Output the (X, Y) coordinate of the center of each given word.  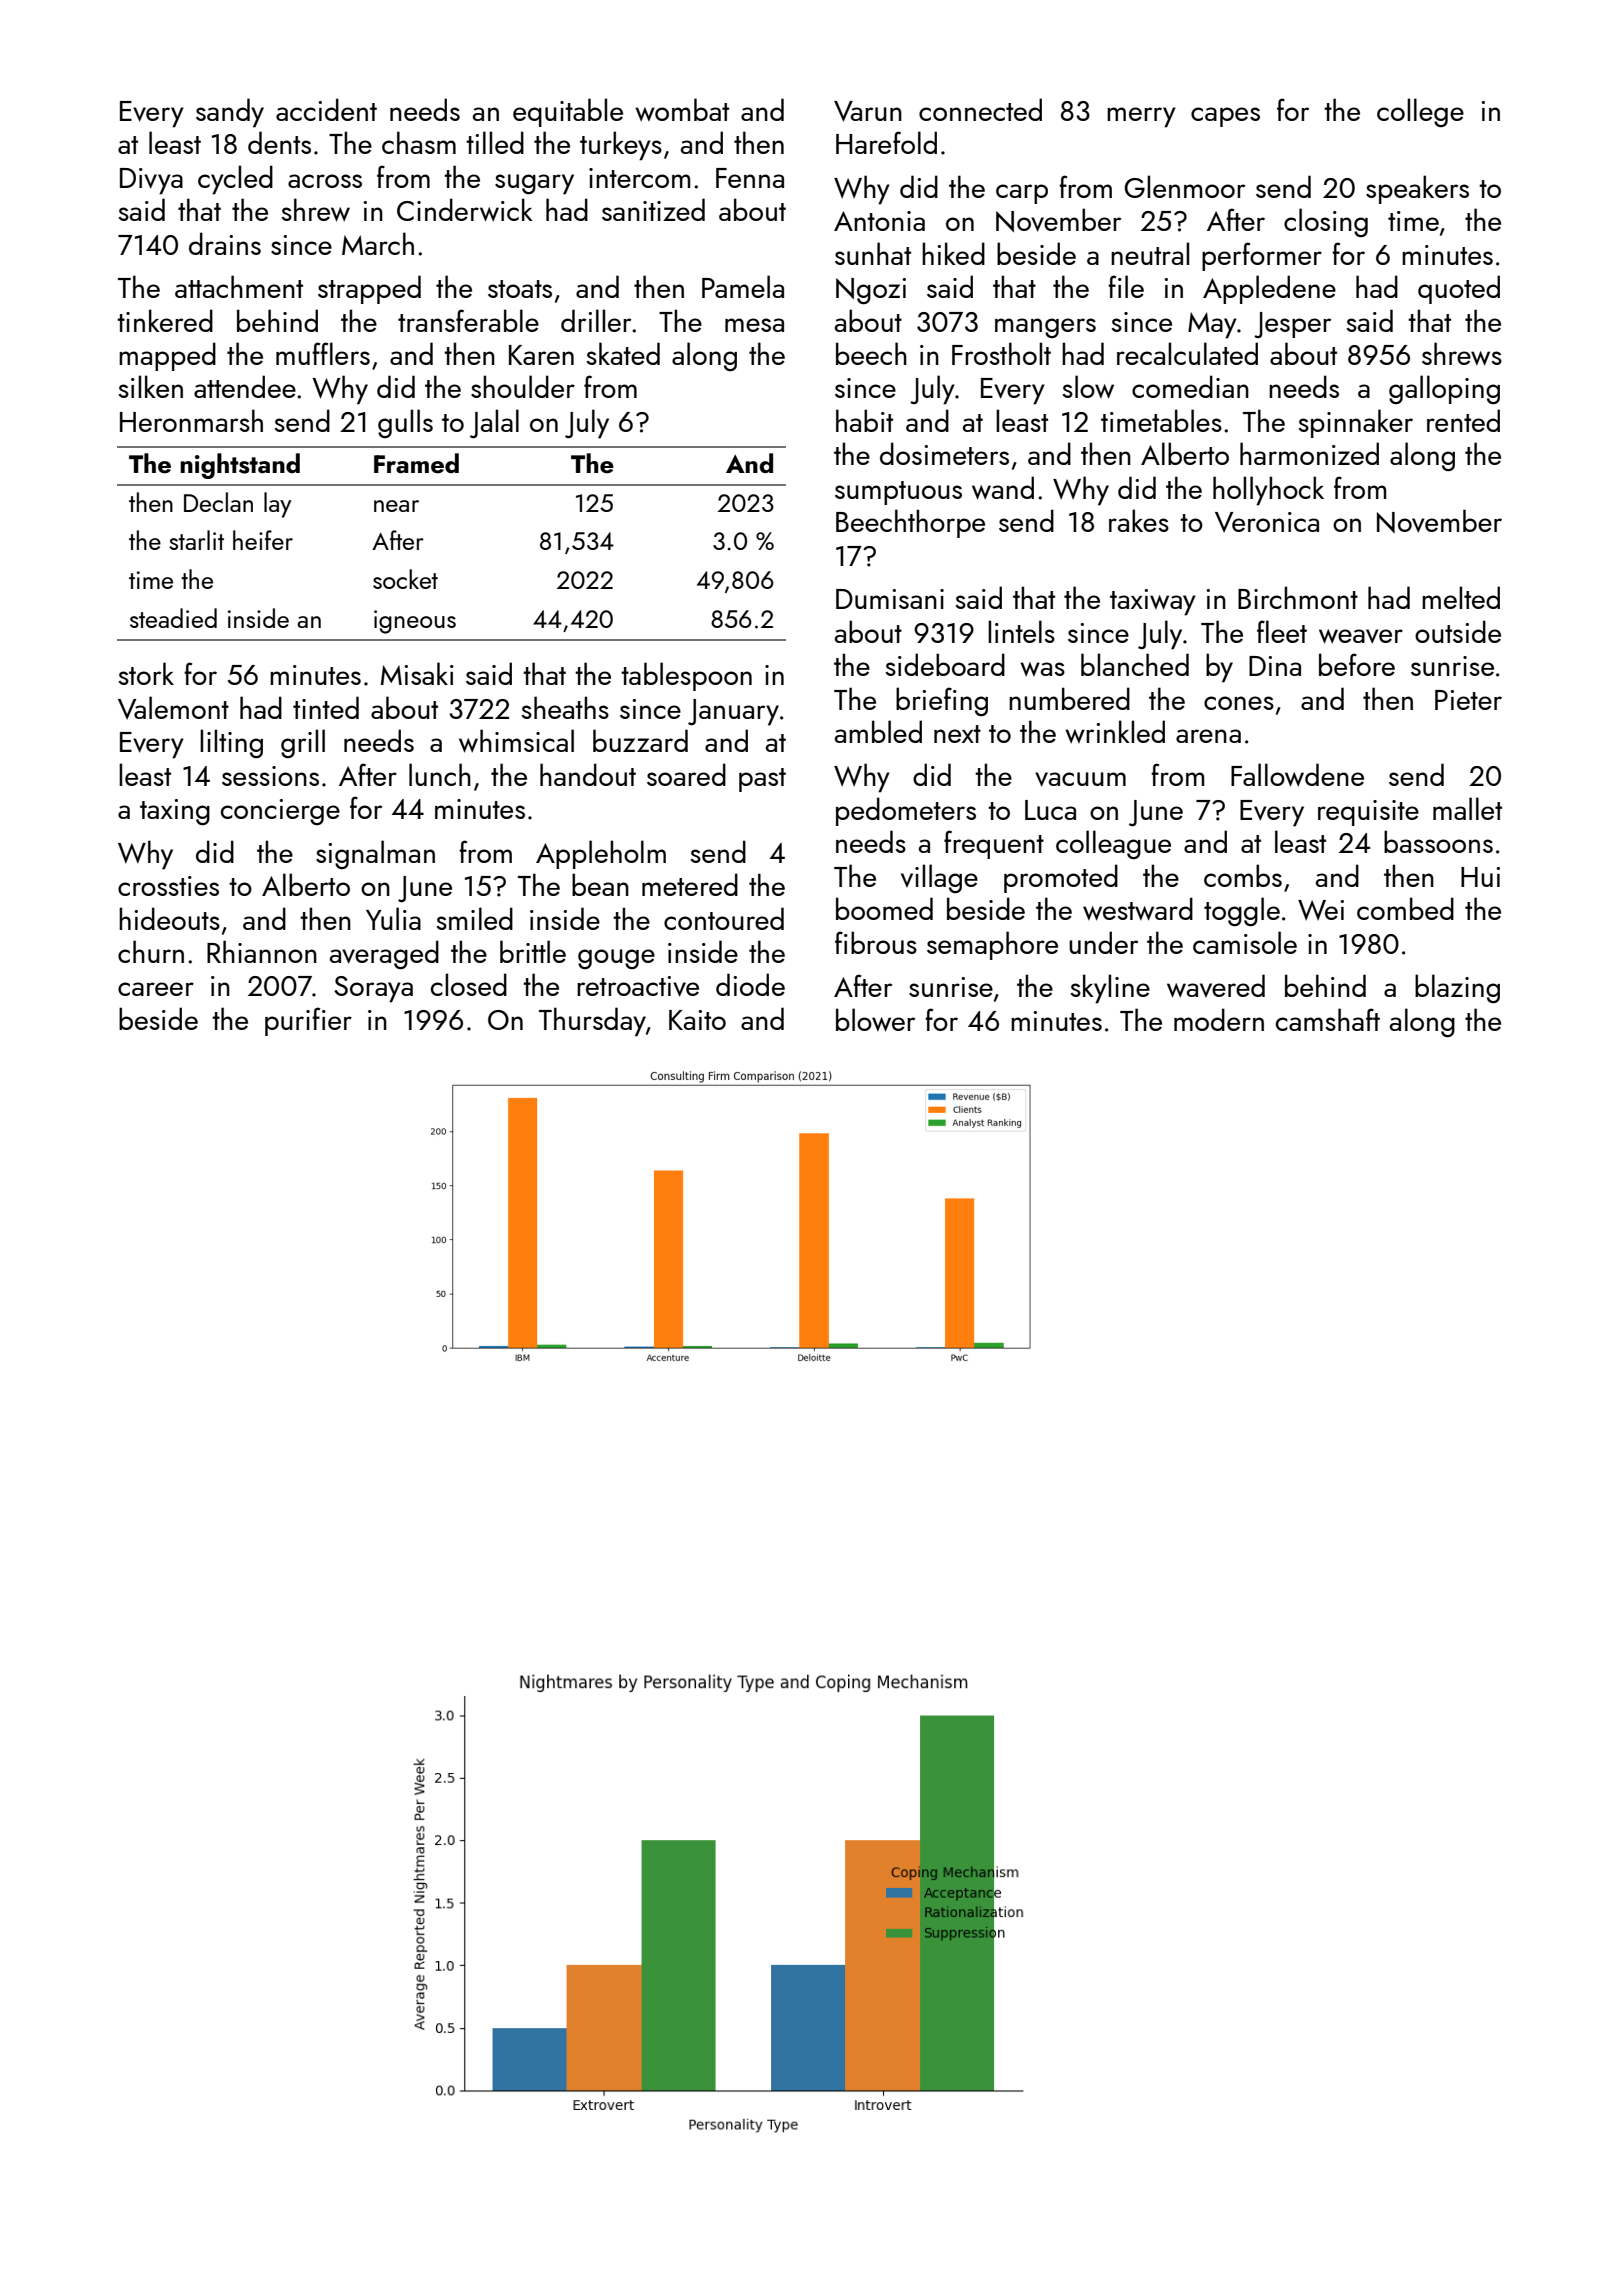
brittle (533, 951)
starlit (196, 540)
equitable (568, 112)
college (1420, 112)
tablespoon (686, 676)
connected (980, 109)
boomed (884, 908)
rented (1463, 420)
